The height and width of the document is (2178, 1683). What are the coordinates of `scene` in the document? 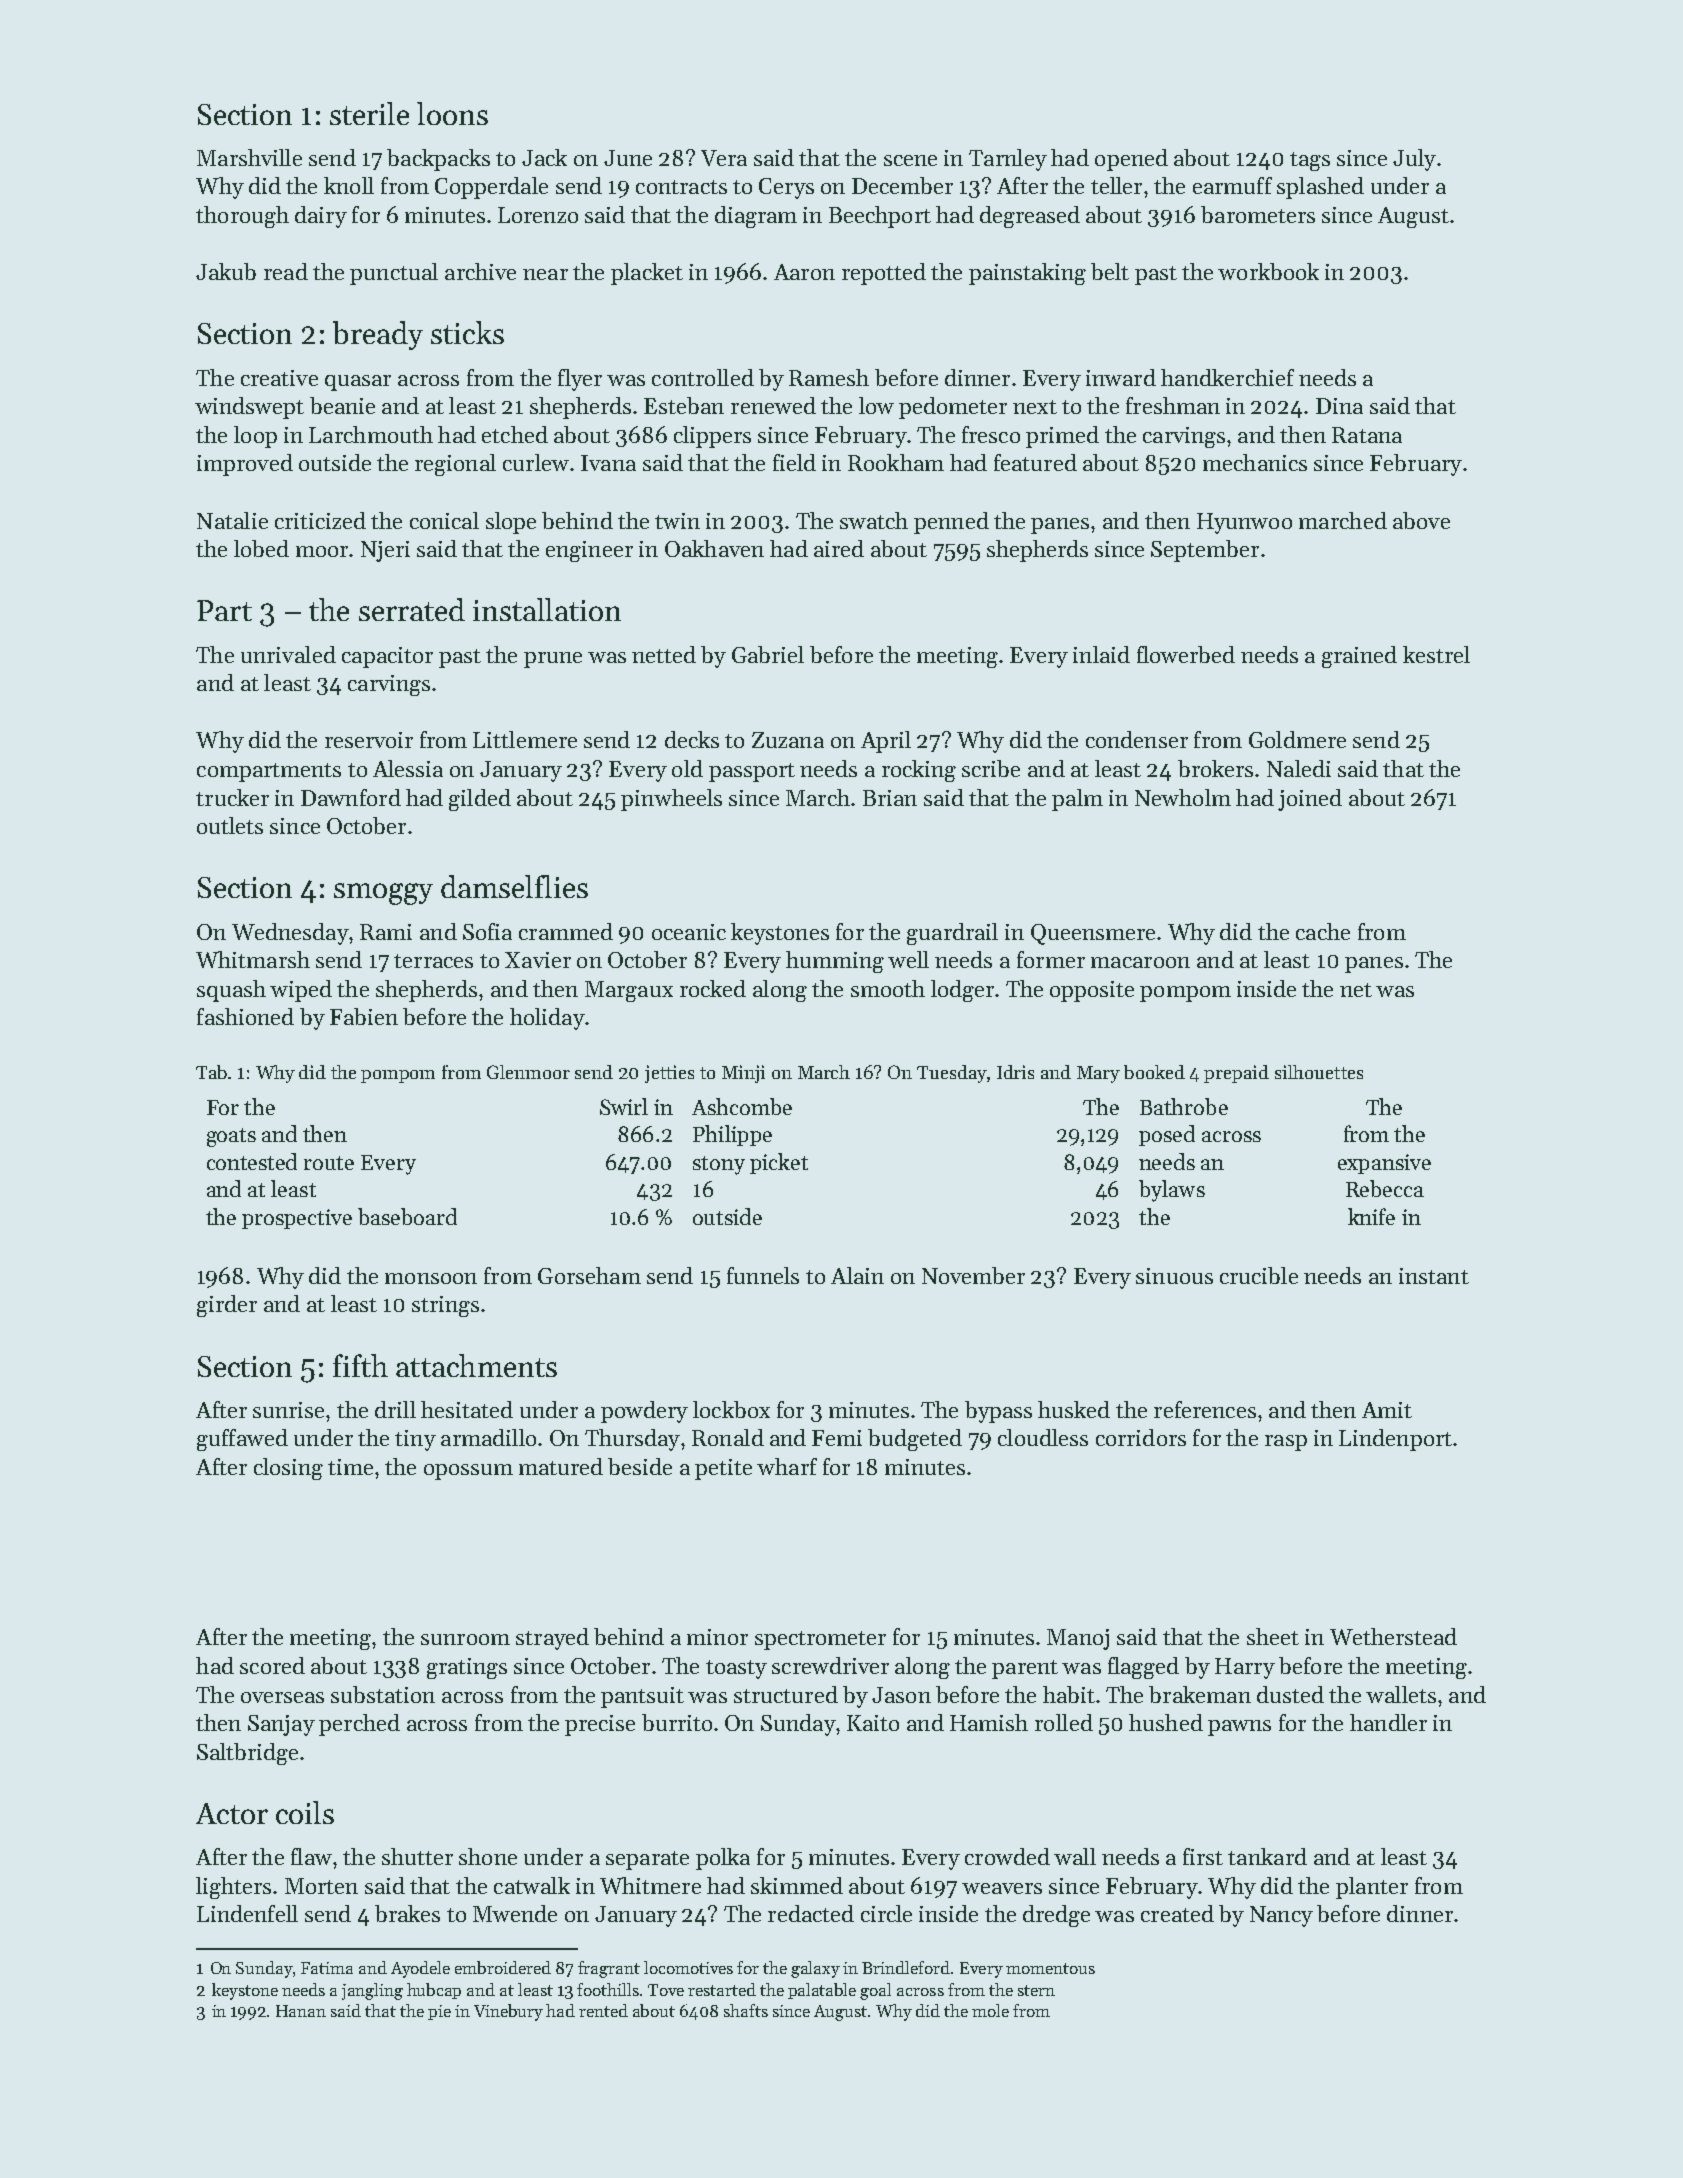 It's located at (910, 160).
